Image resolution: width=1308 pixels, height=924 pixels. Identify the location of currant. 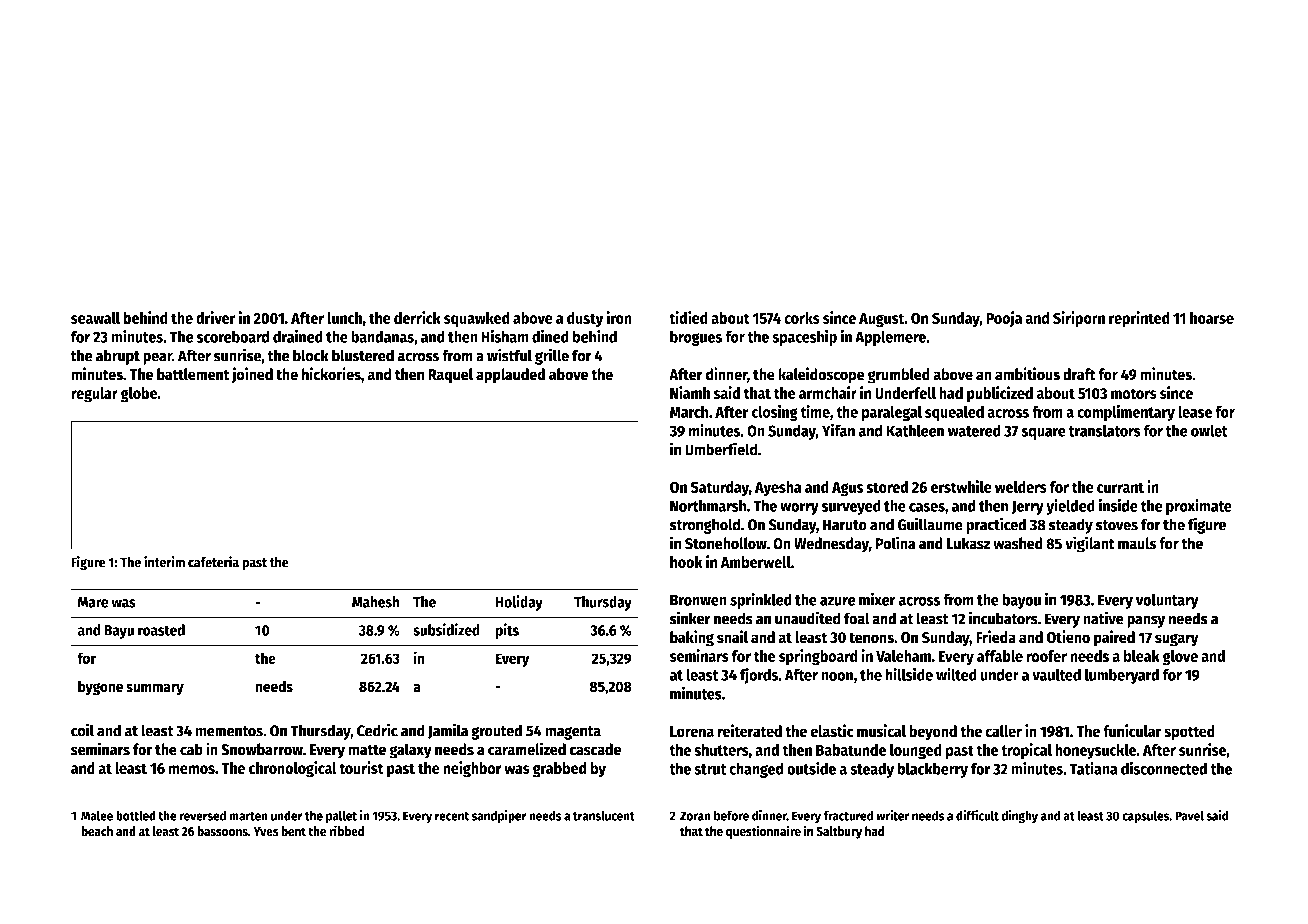
(1120, 487).
